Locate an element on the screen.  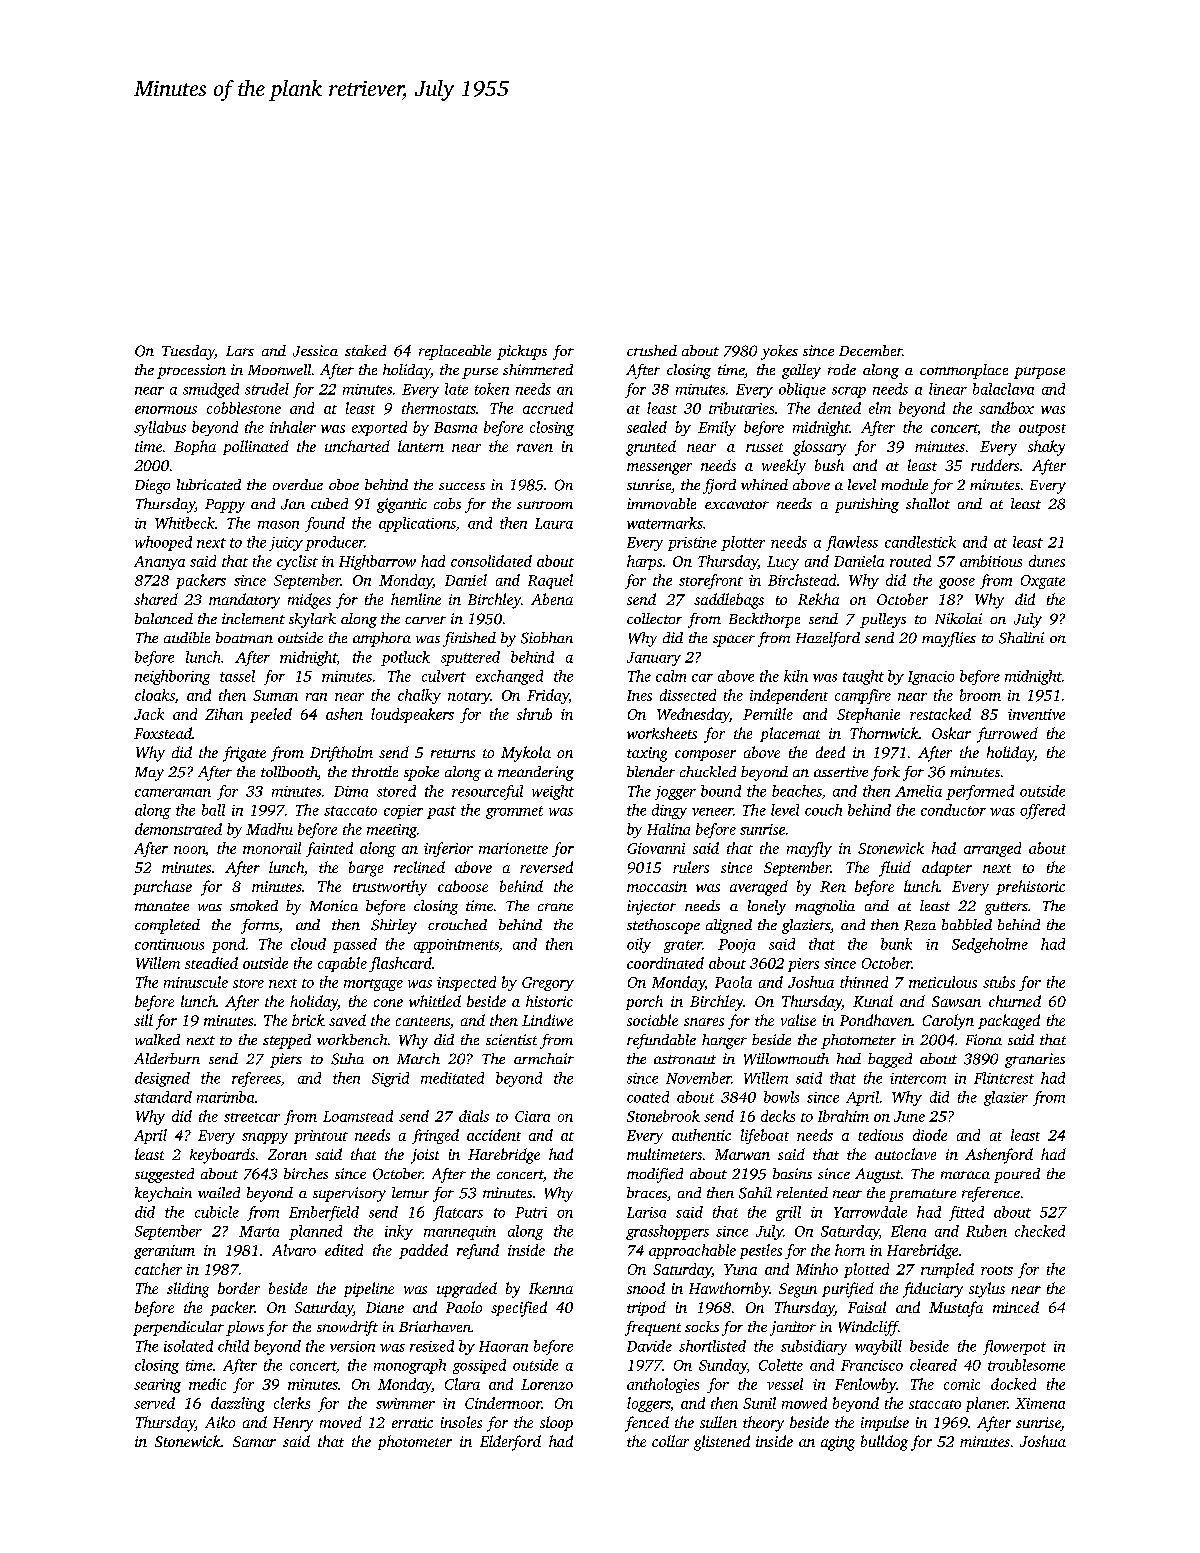
churned is located at coordinates (1015, 1001).
